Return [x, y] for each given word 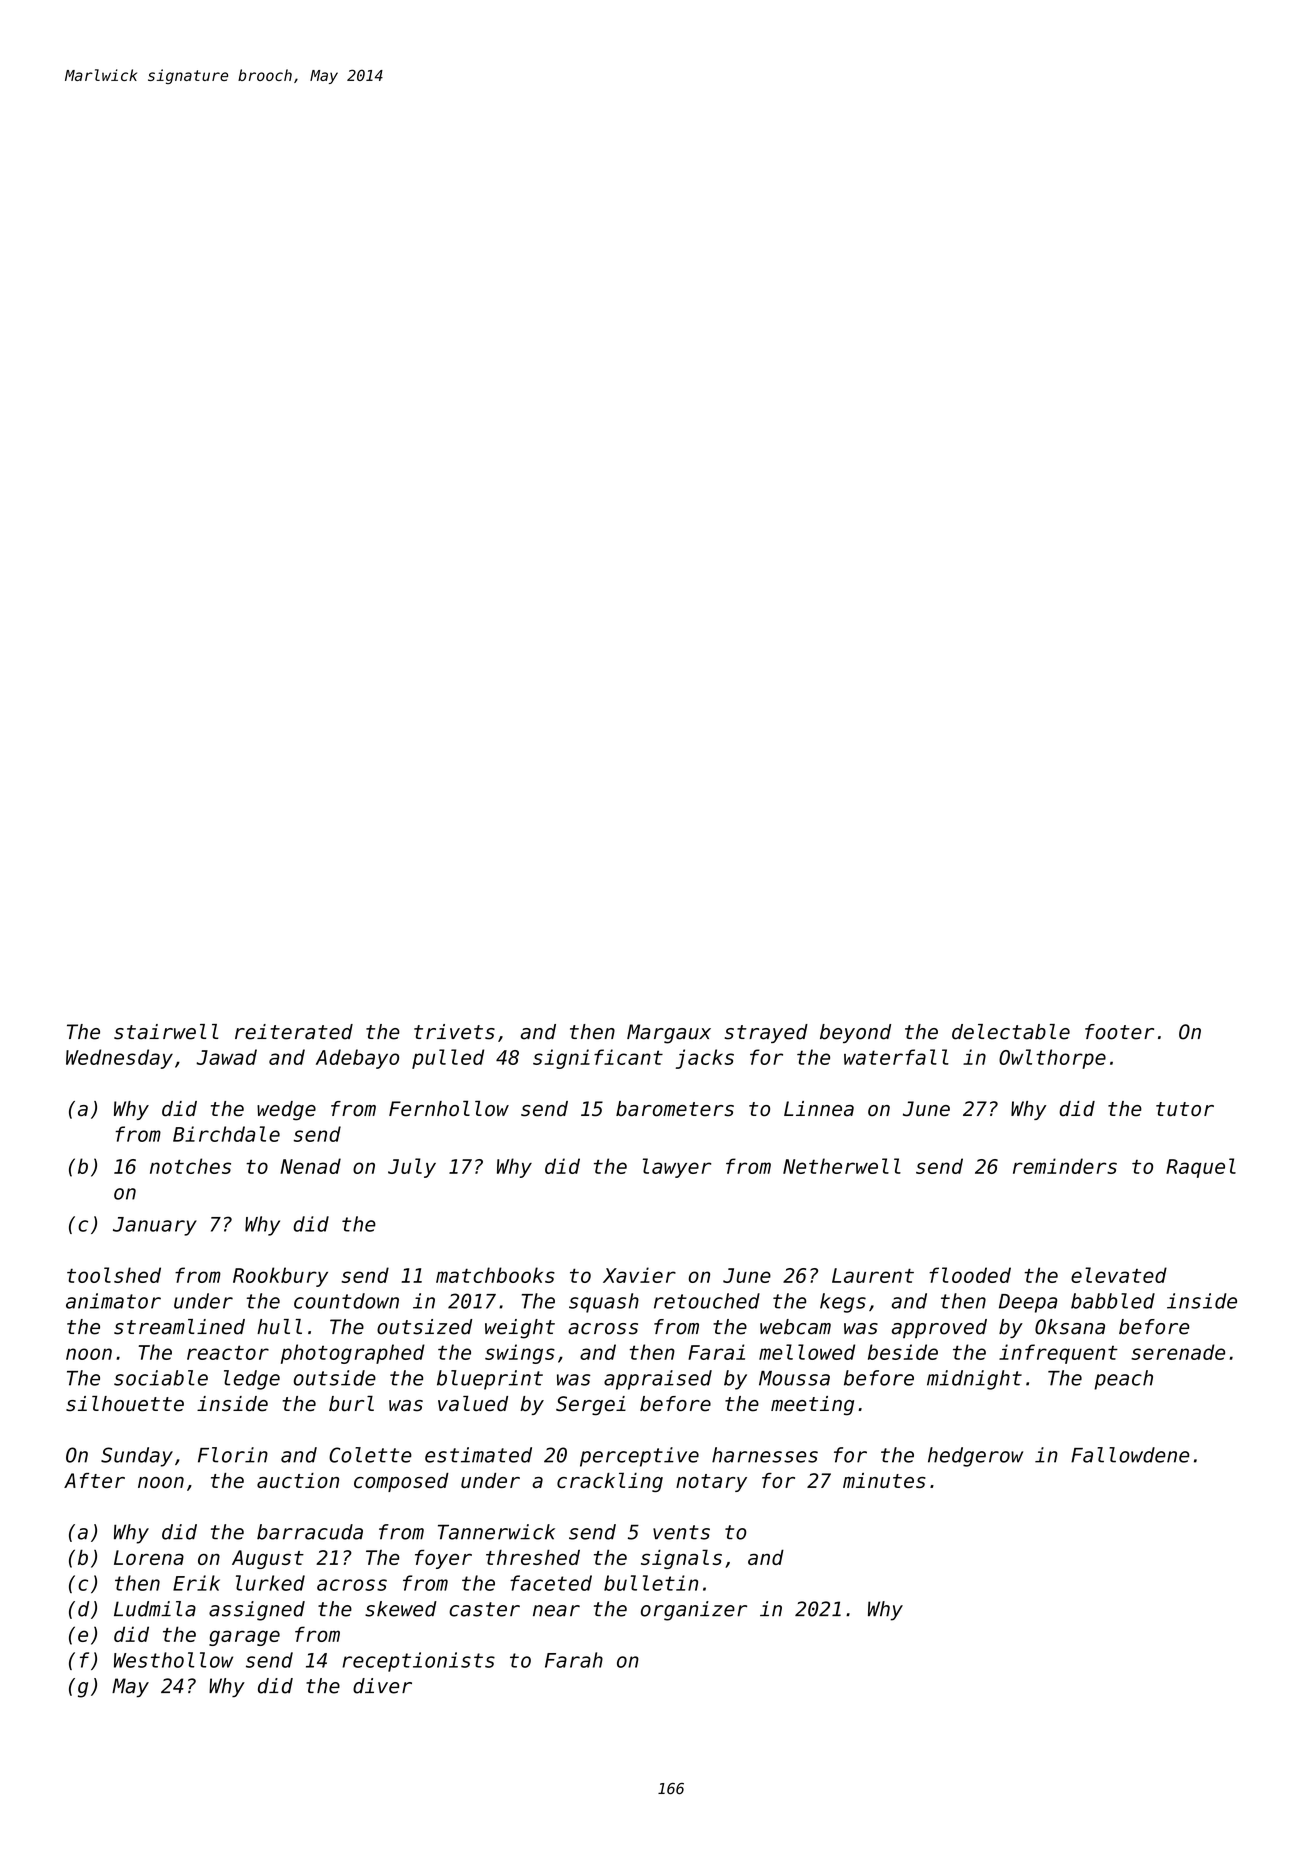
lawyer [677, 1168]
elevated [1119, 1275]
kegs [843, 1303]
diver [382, 1686]
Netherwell [842, 1166]
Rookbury [280, 1277]
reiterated [294, 1032]
